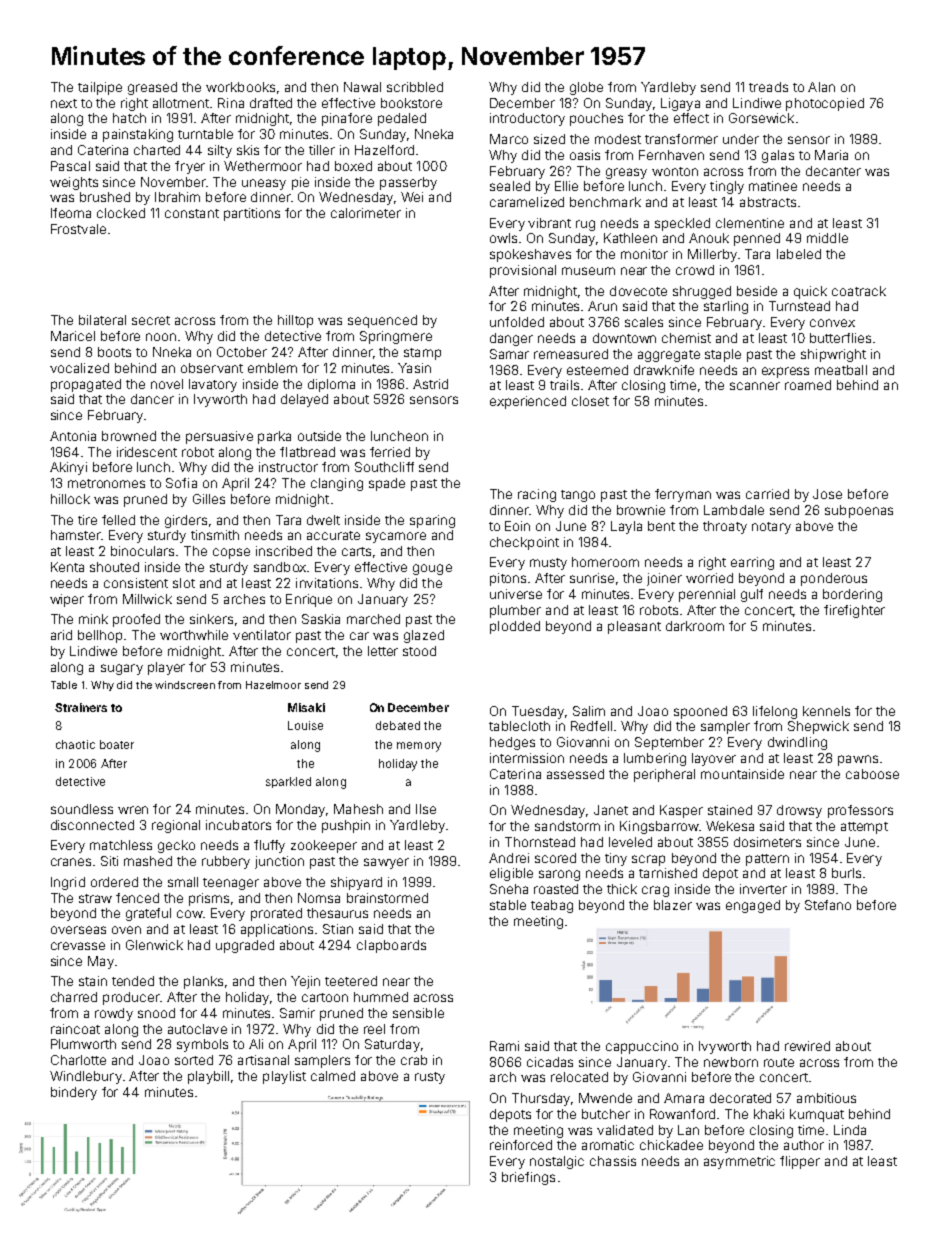 The image size is (952, 1233). I want to click on treads, so click(768, 87).
